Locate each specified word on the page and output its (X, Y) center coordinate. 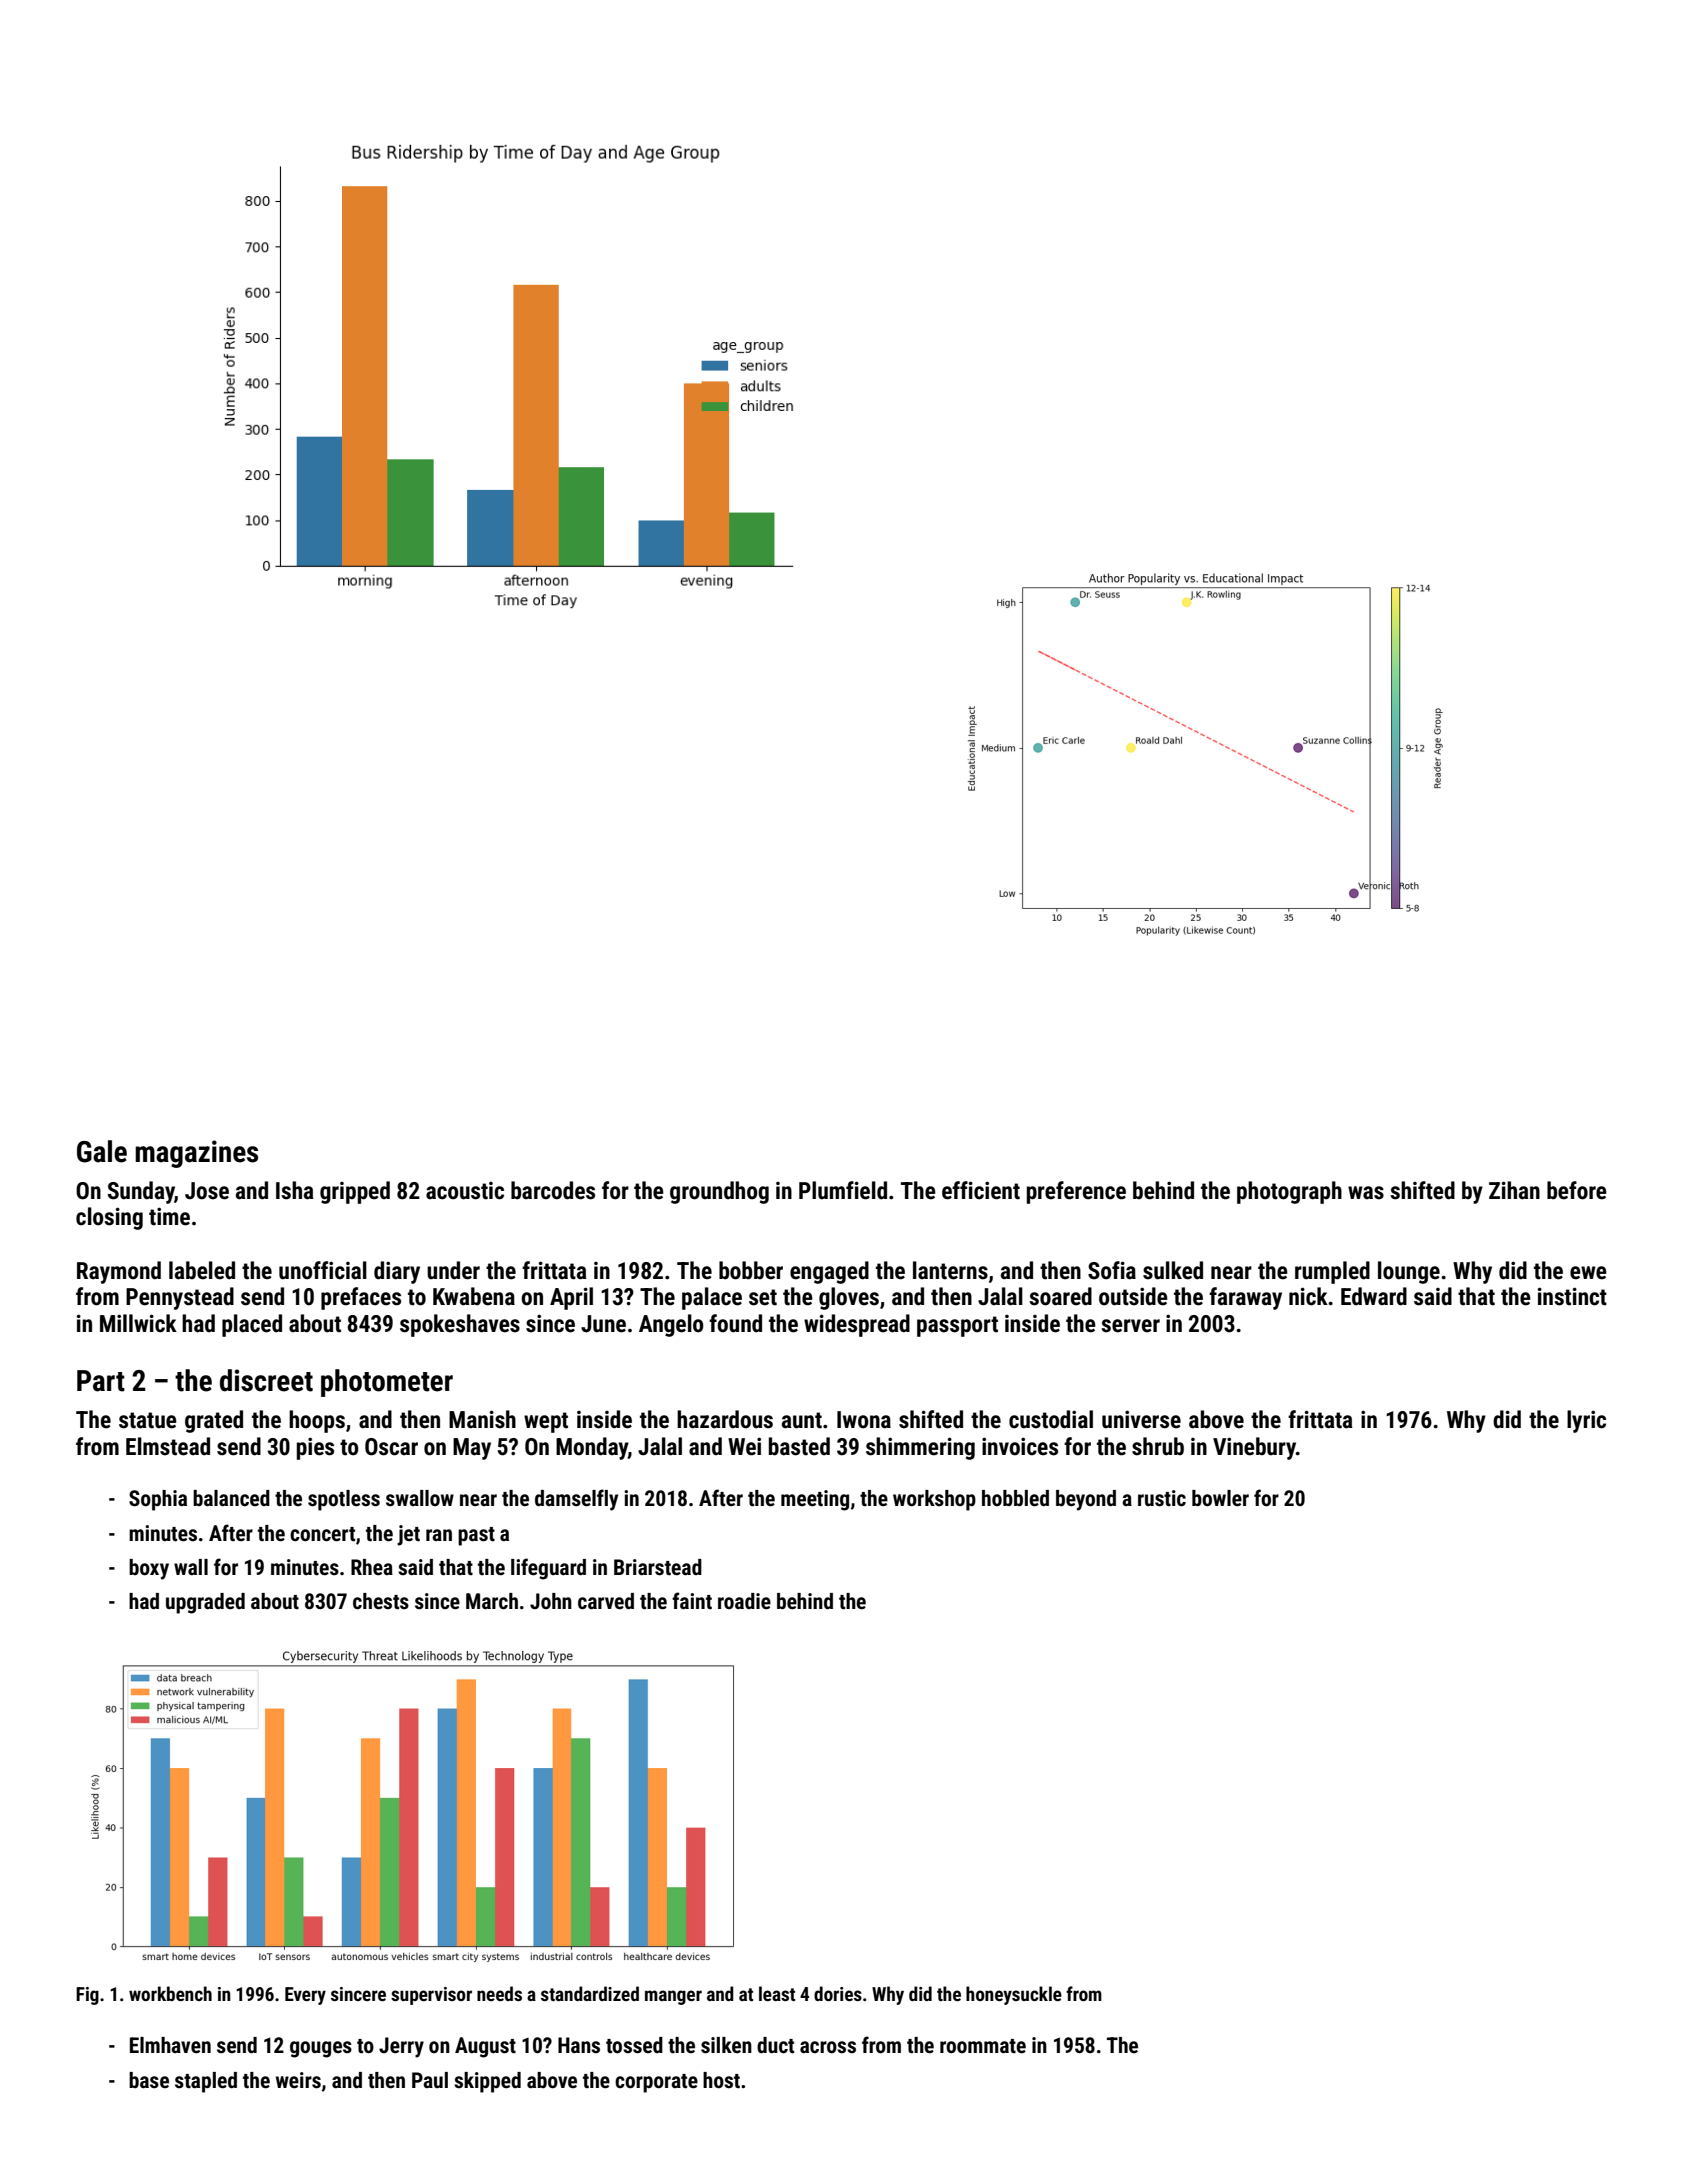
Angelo (671, 1325)
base (149, 2080)
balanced (231, 1498)
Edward (1374, 1296)
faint (692, 1600)
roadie (744, 1601)
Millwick (138, 1323)
